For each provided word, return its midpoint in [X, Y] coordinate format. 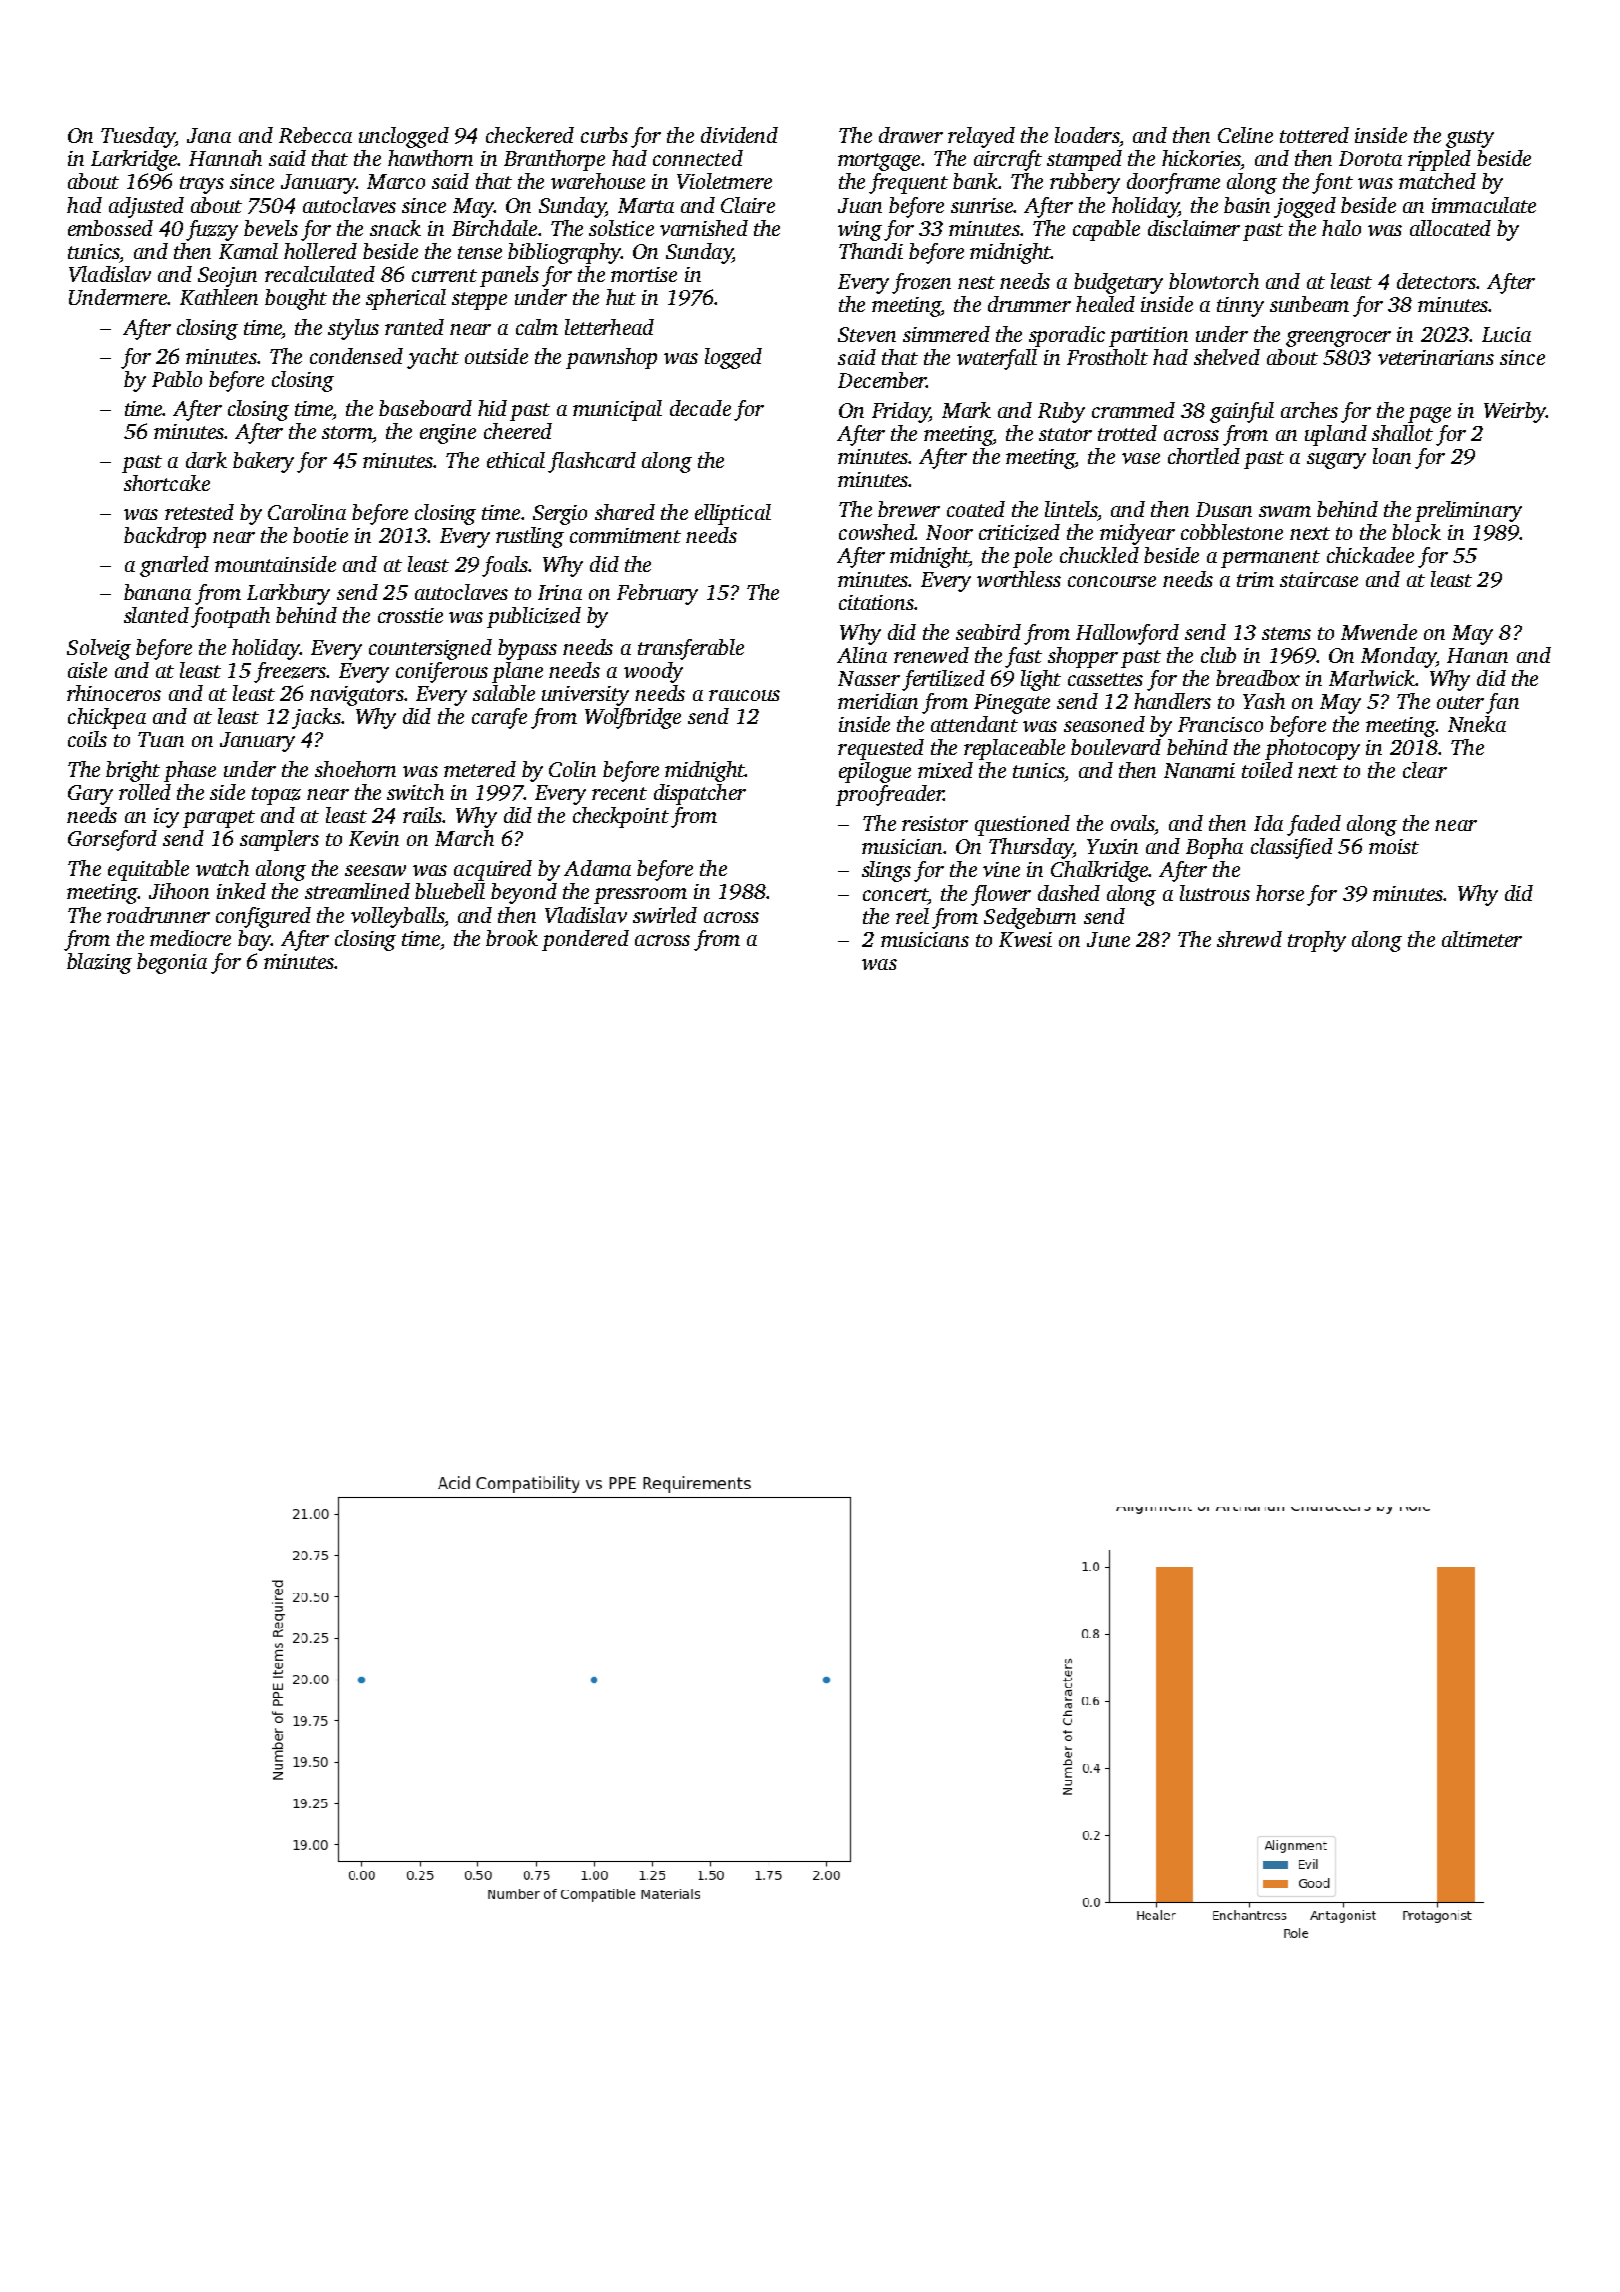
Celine [1245, 135]
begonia [172, 963]
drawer [911, 135]
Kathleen [219, 297]
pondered [585, 940]
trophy [1317, 941]
